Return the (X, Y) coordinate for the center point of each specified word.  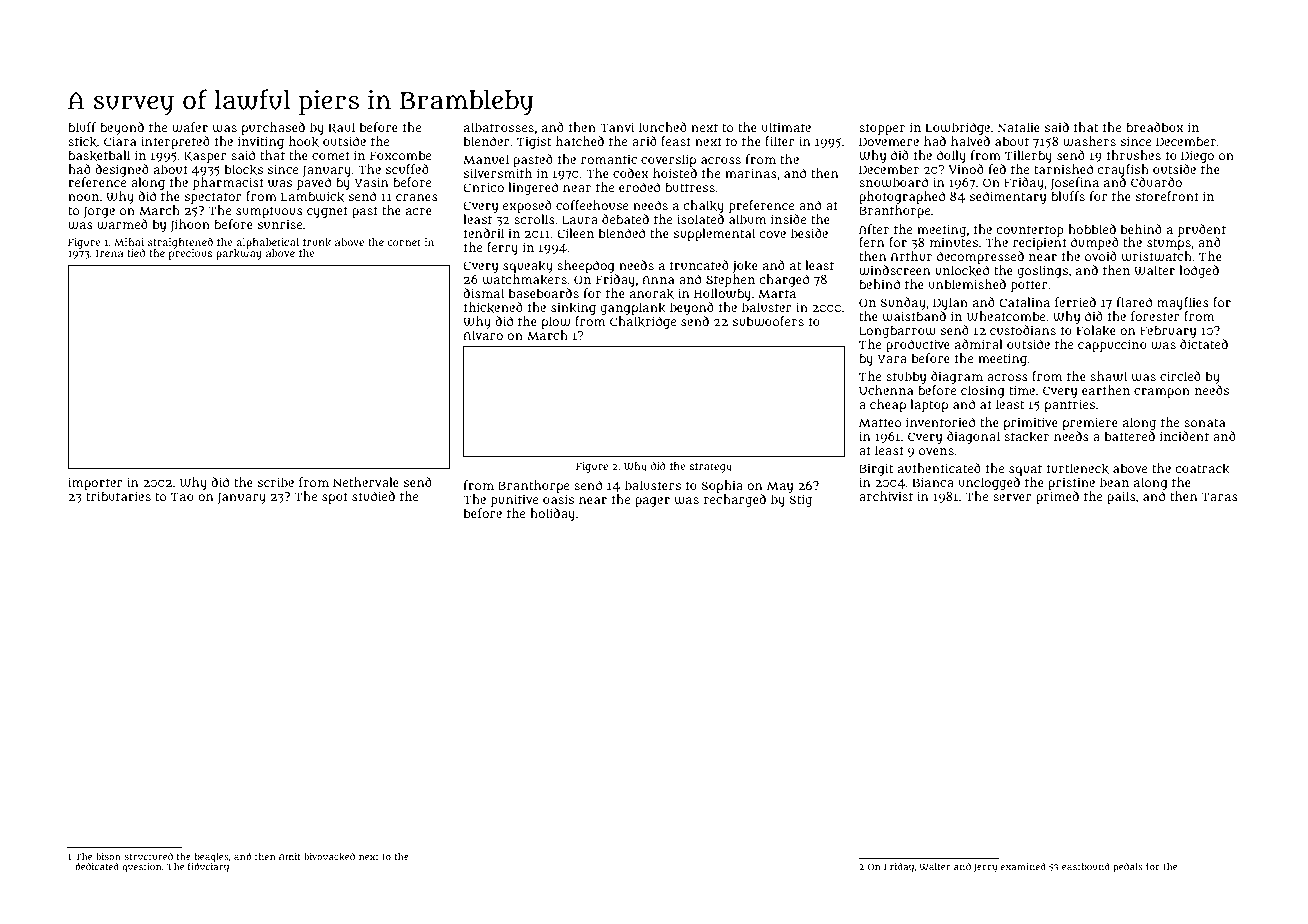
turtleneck (1078, 468)
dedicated (97, 866)
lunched (663, 127)
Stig (800, 500)
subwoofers (768, 321)
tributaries (118, 496)
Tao (182, 496)
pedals (1128, 867)
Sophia (722, 486)
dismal (483, 293)
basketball (99, 155)
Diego (1197, 156)
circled (1180, 376)
